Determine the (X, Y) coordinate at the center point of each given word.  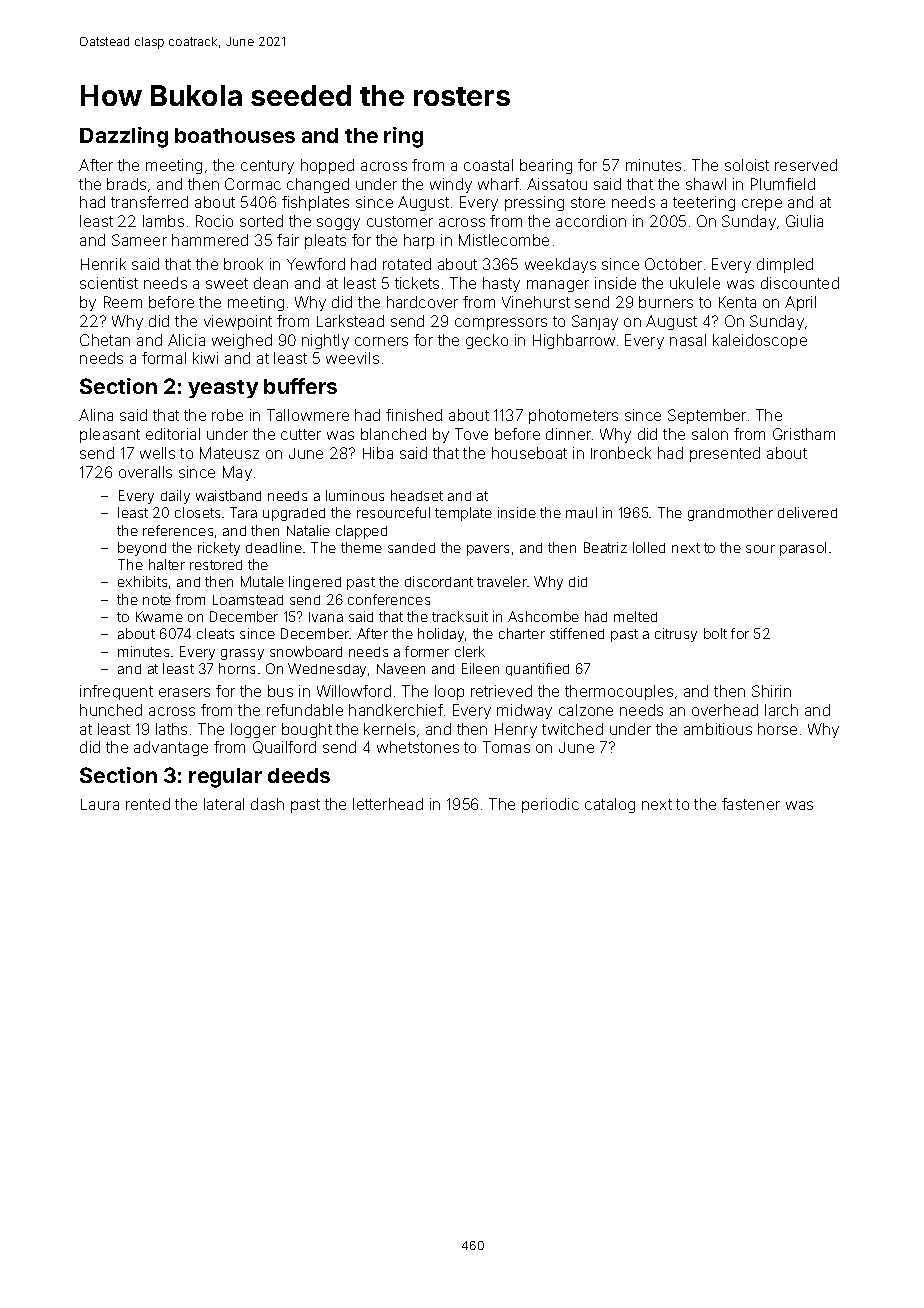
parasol (803, 549)
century (267, 167)
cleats (215, 633)
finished (414, 415)
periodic (550, 805)
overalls (145, 472)
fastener (751, 804)
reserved (806, 165)
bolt (715, 633)
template (463, 514)
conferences (389, 599)
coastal (488, 165)
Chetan (105, 340)
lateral (224, 804)
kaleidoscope (760, 341)
